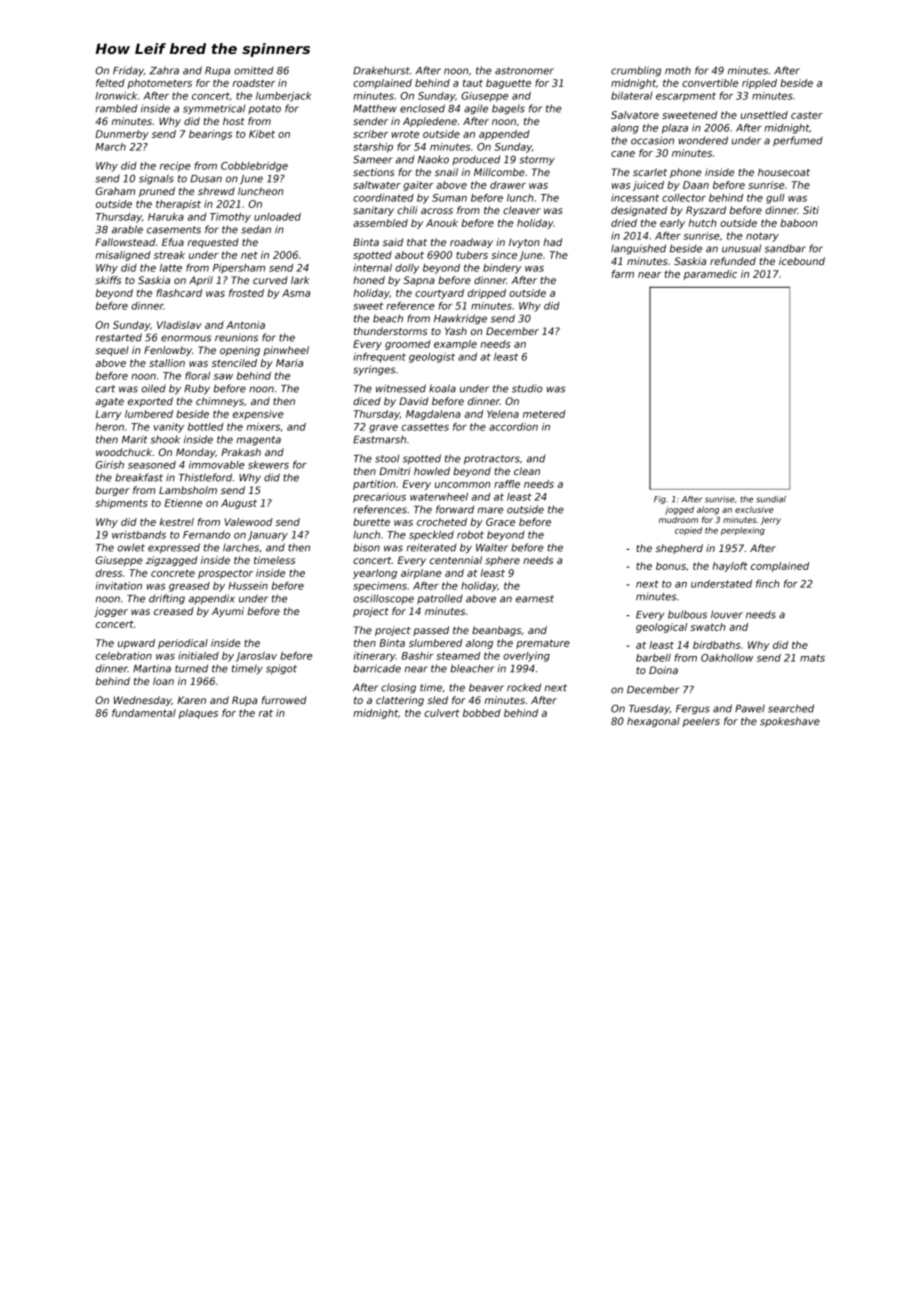 The height and width of the screenshot is (1308, 924). What do you see at coordinates (198, 714) in the screenshot?
I see `plaques` at bounding box center [198, 714].
